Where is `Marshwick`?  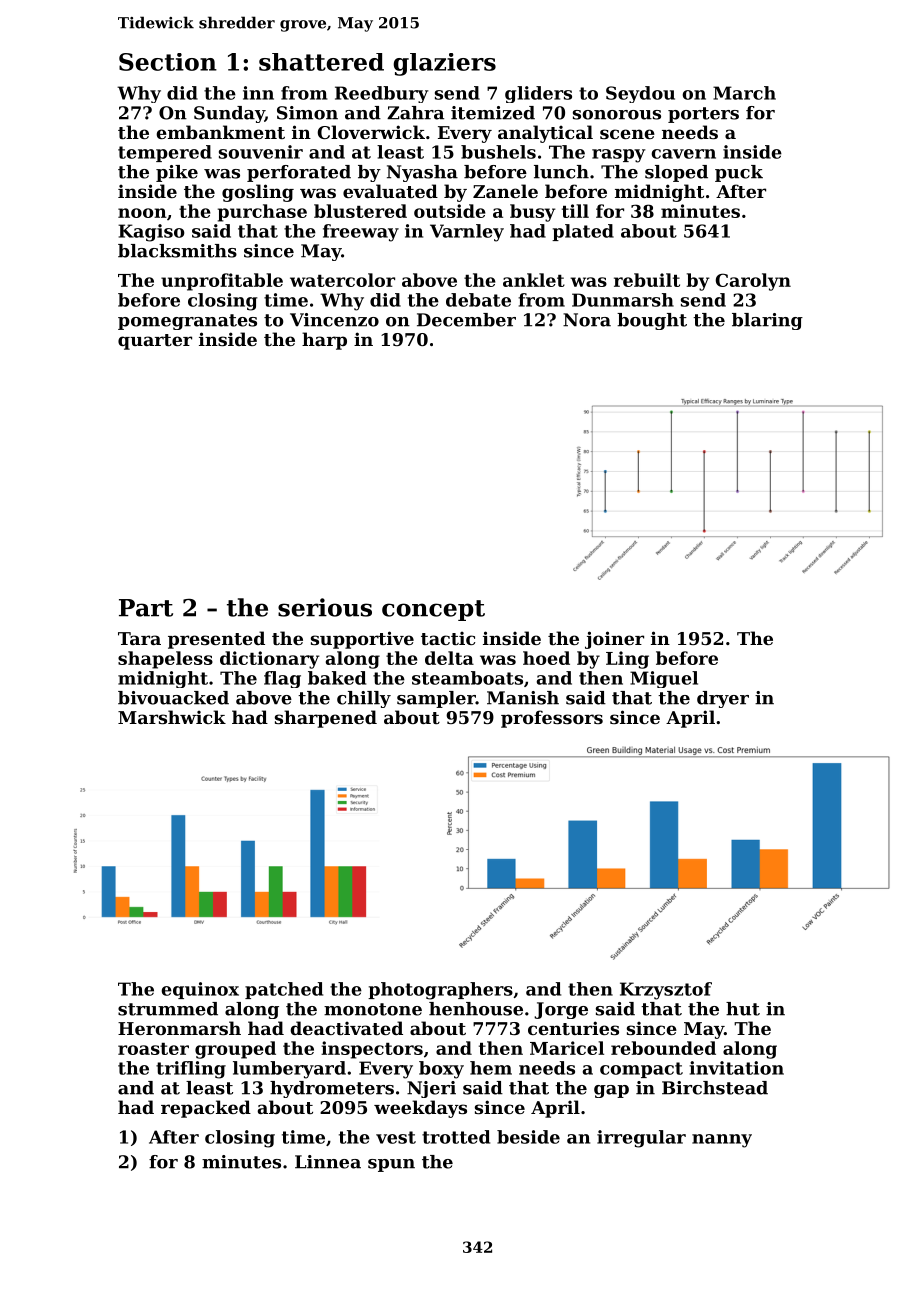
Marshwick is located at coordinates (172, 717).
